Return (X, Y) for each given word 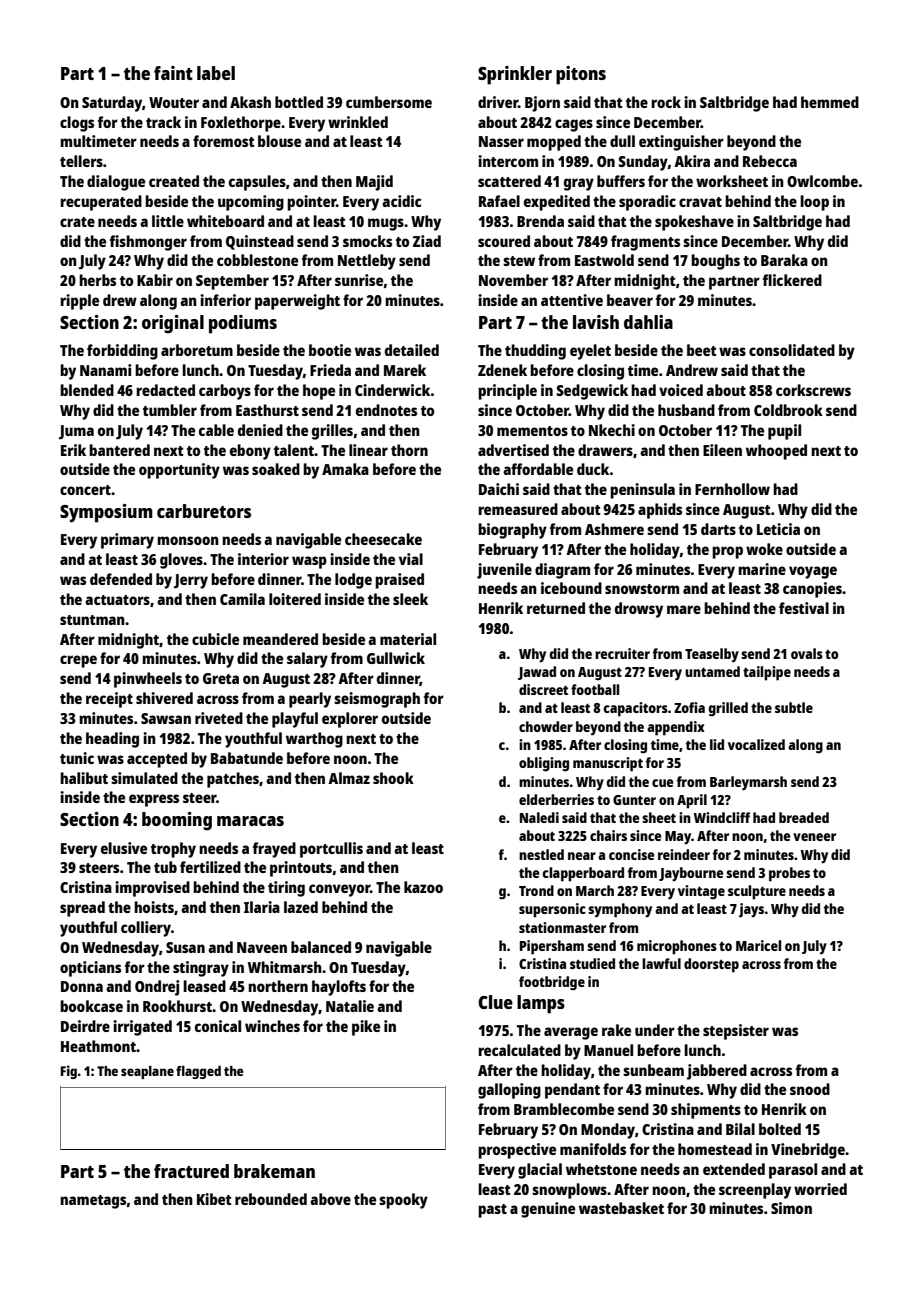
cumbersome (389, 102)
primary (127, 541)
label (216, 73)
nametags (93, 1202)
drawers (605, 450)
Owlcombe (822, 181)
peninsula (642, 491)
